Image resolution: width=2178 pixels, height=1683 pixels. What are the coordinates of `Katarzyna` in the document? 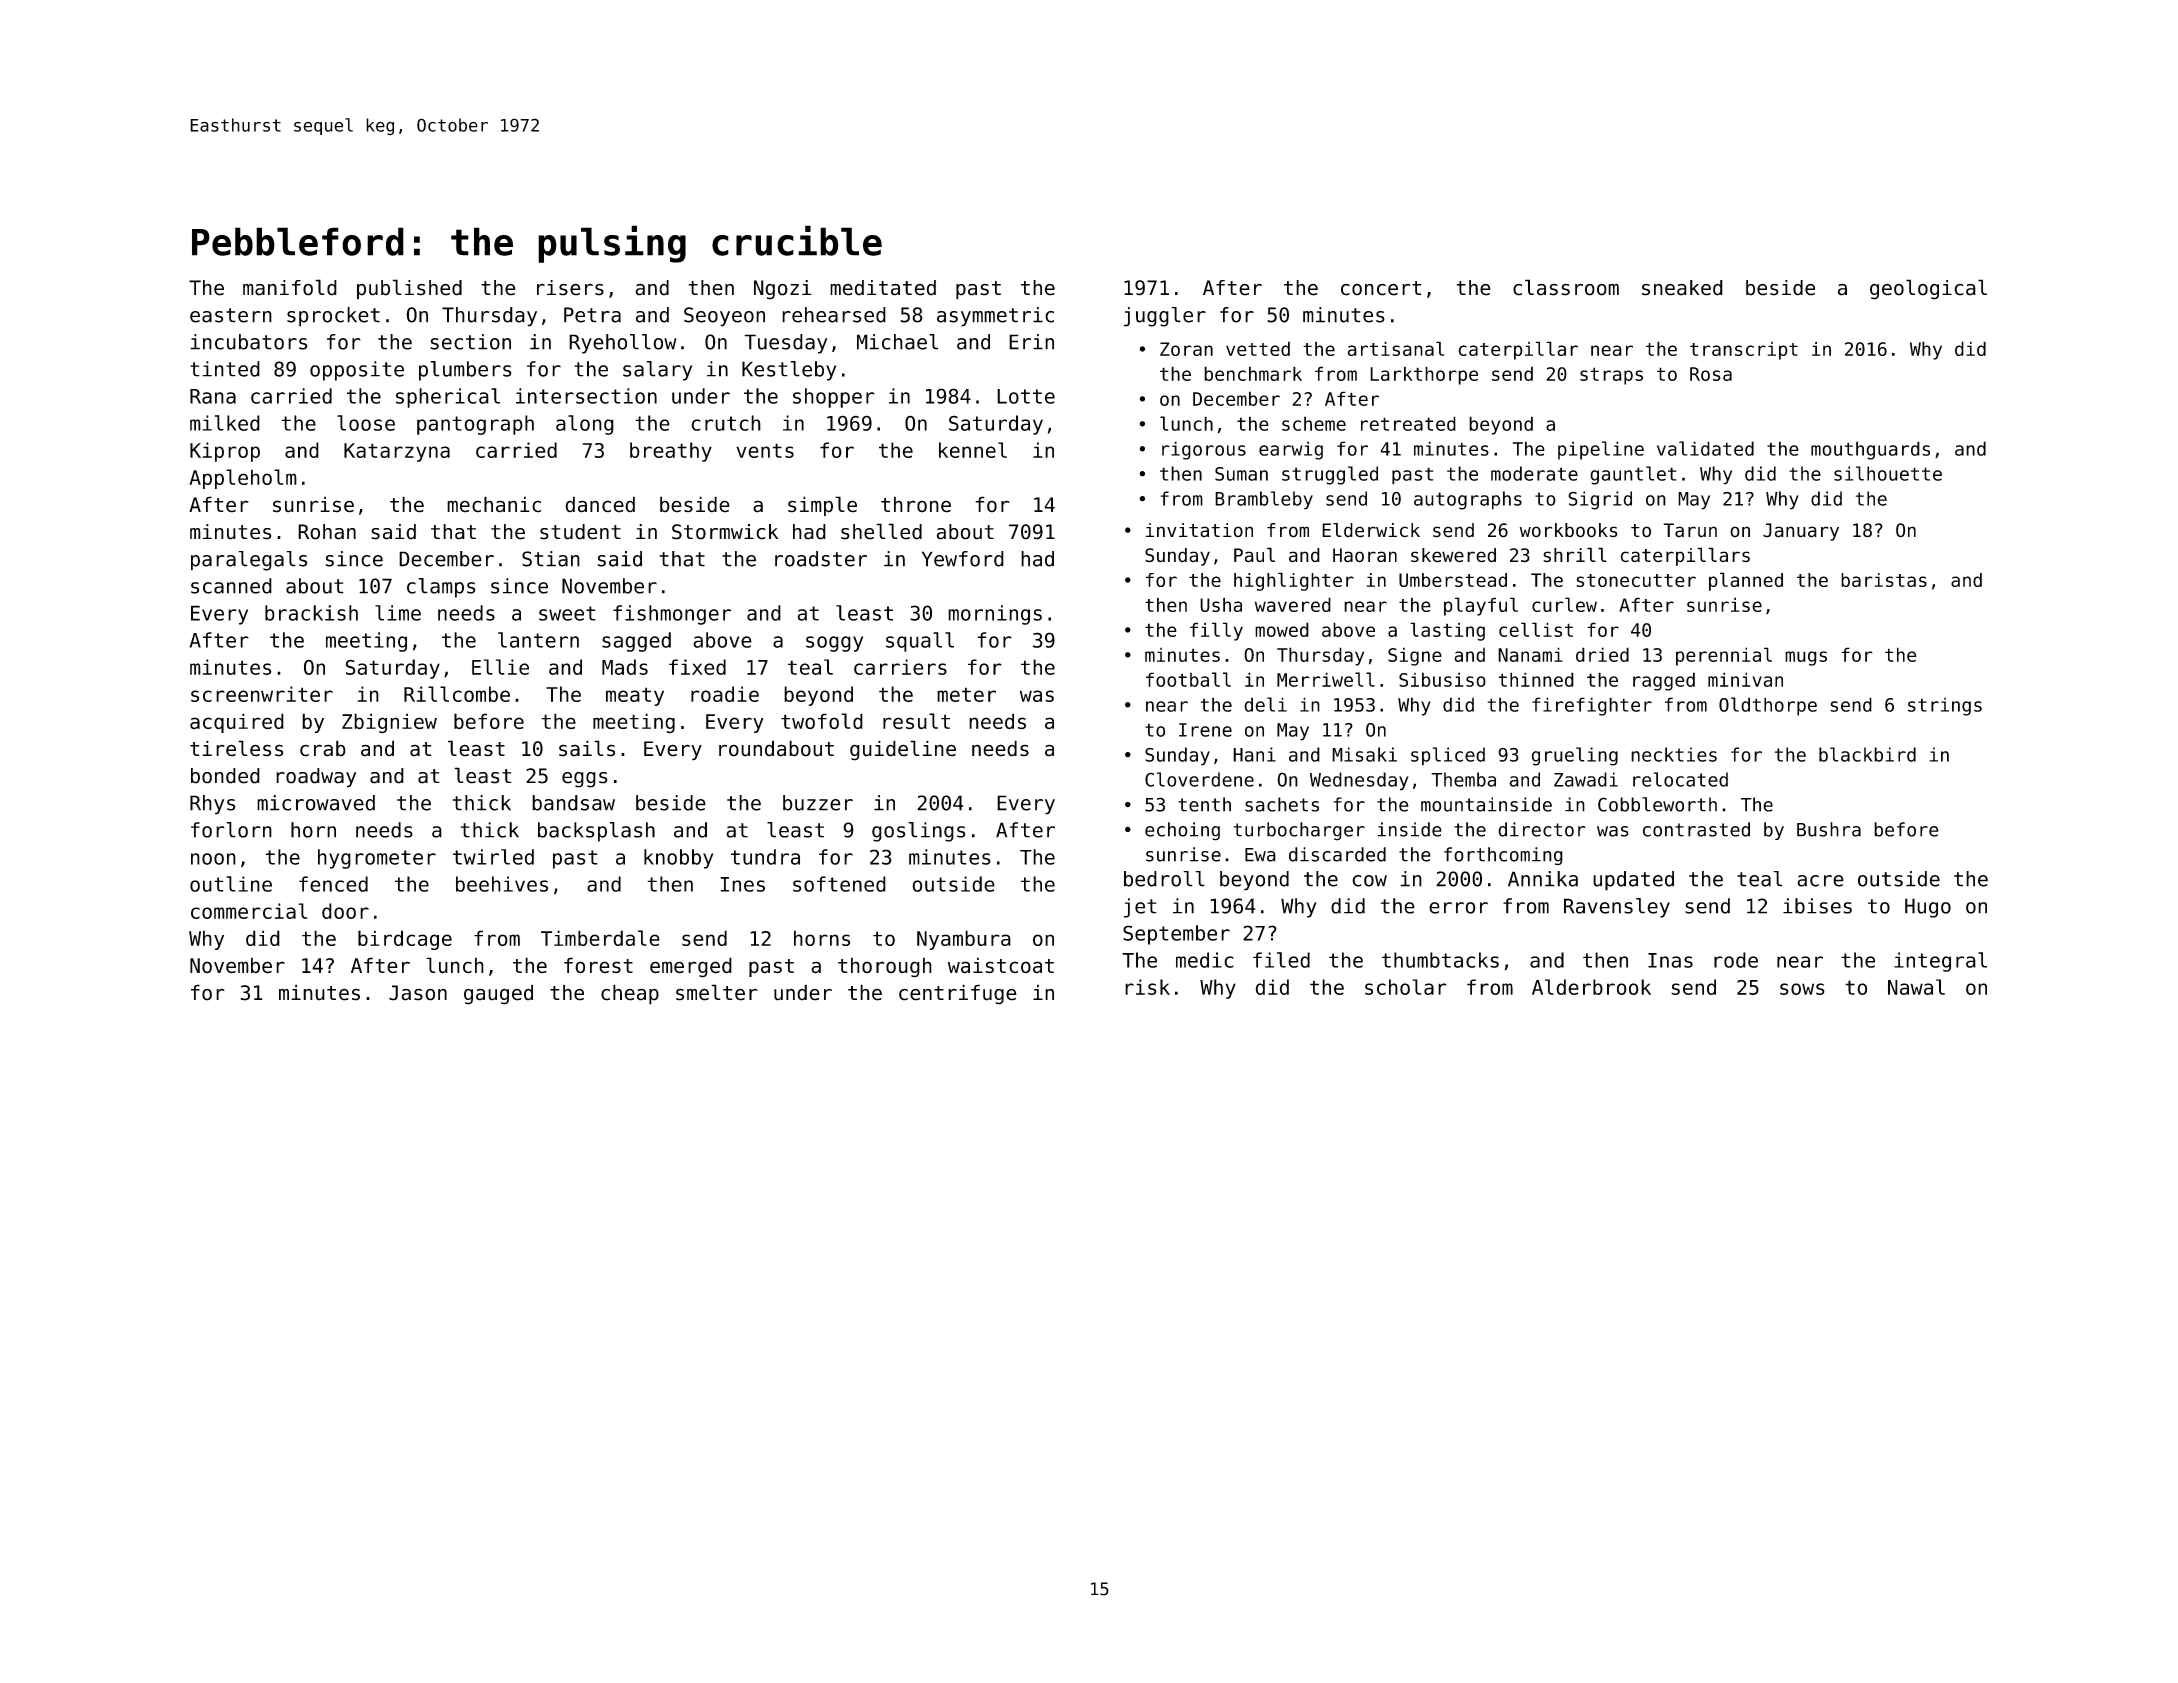 It's located at (397, 452).
